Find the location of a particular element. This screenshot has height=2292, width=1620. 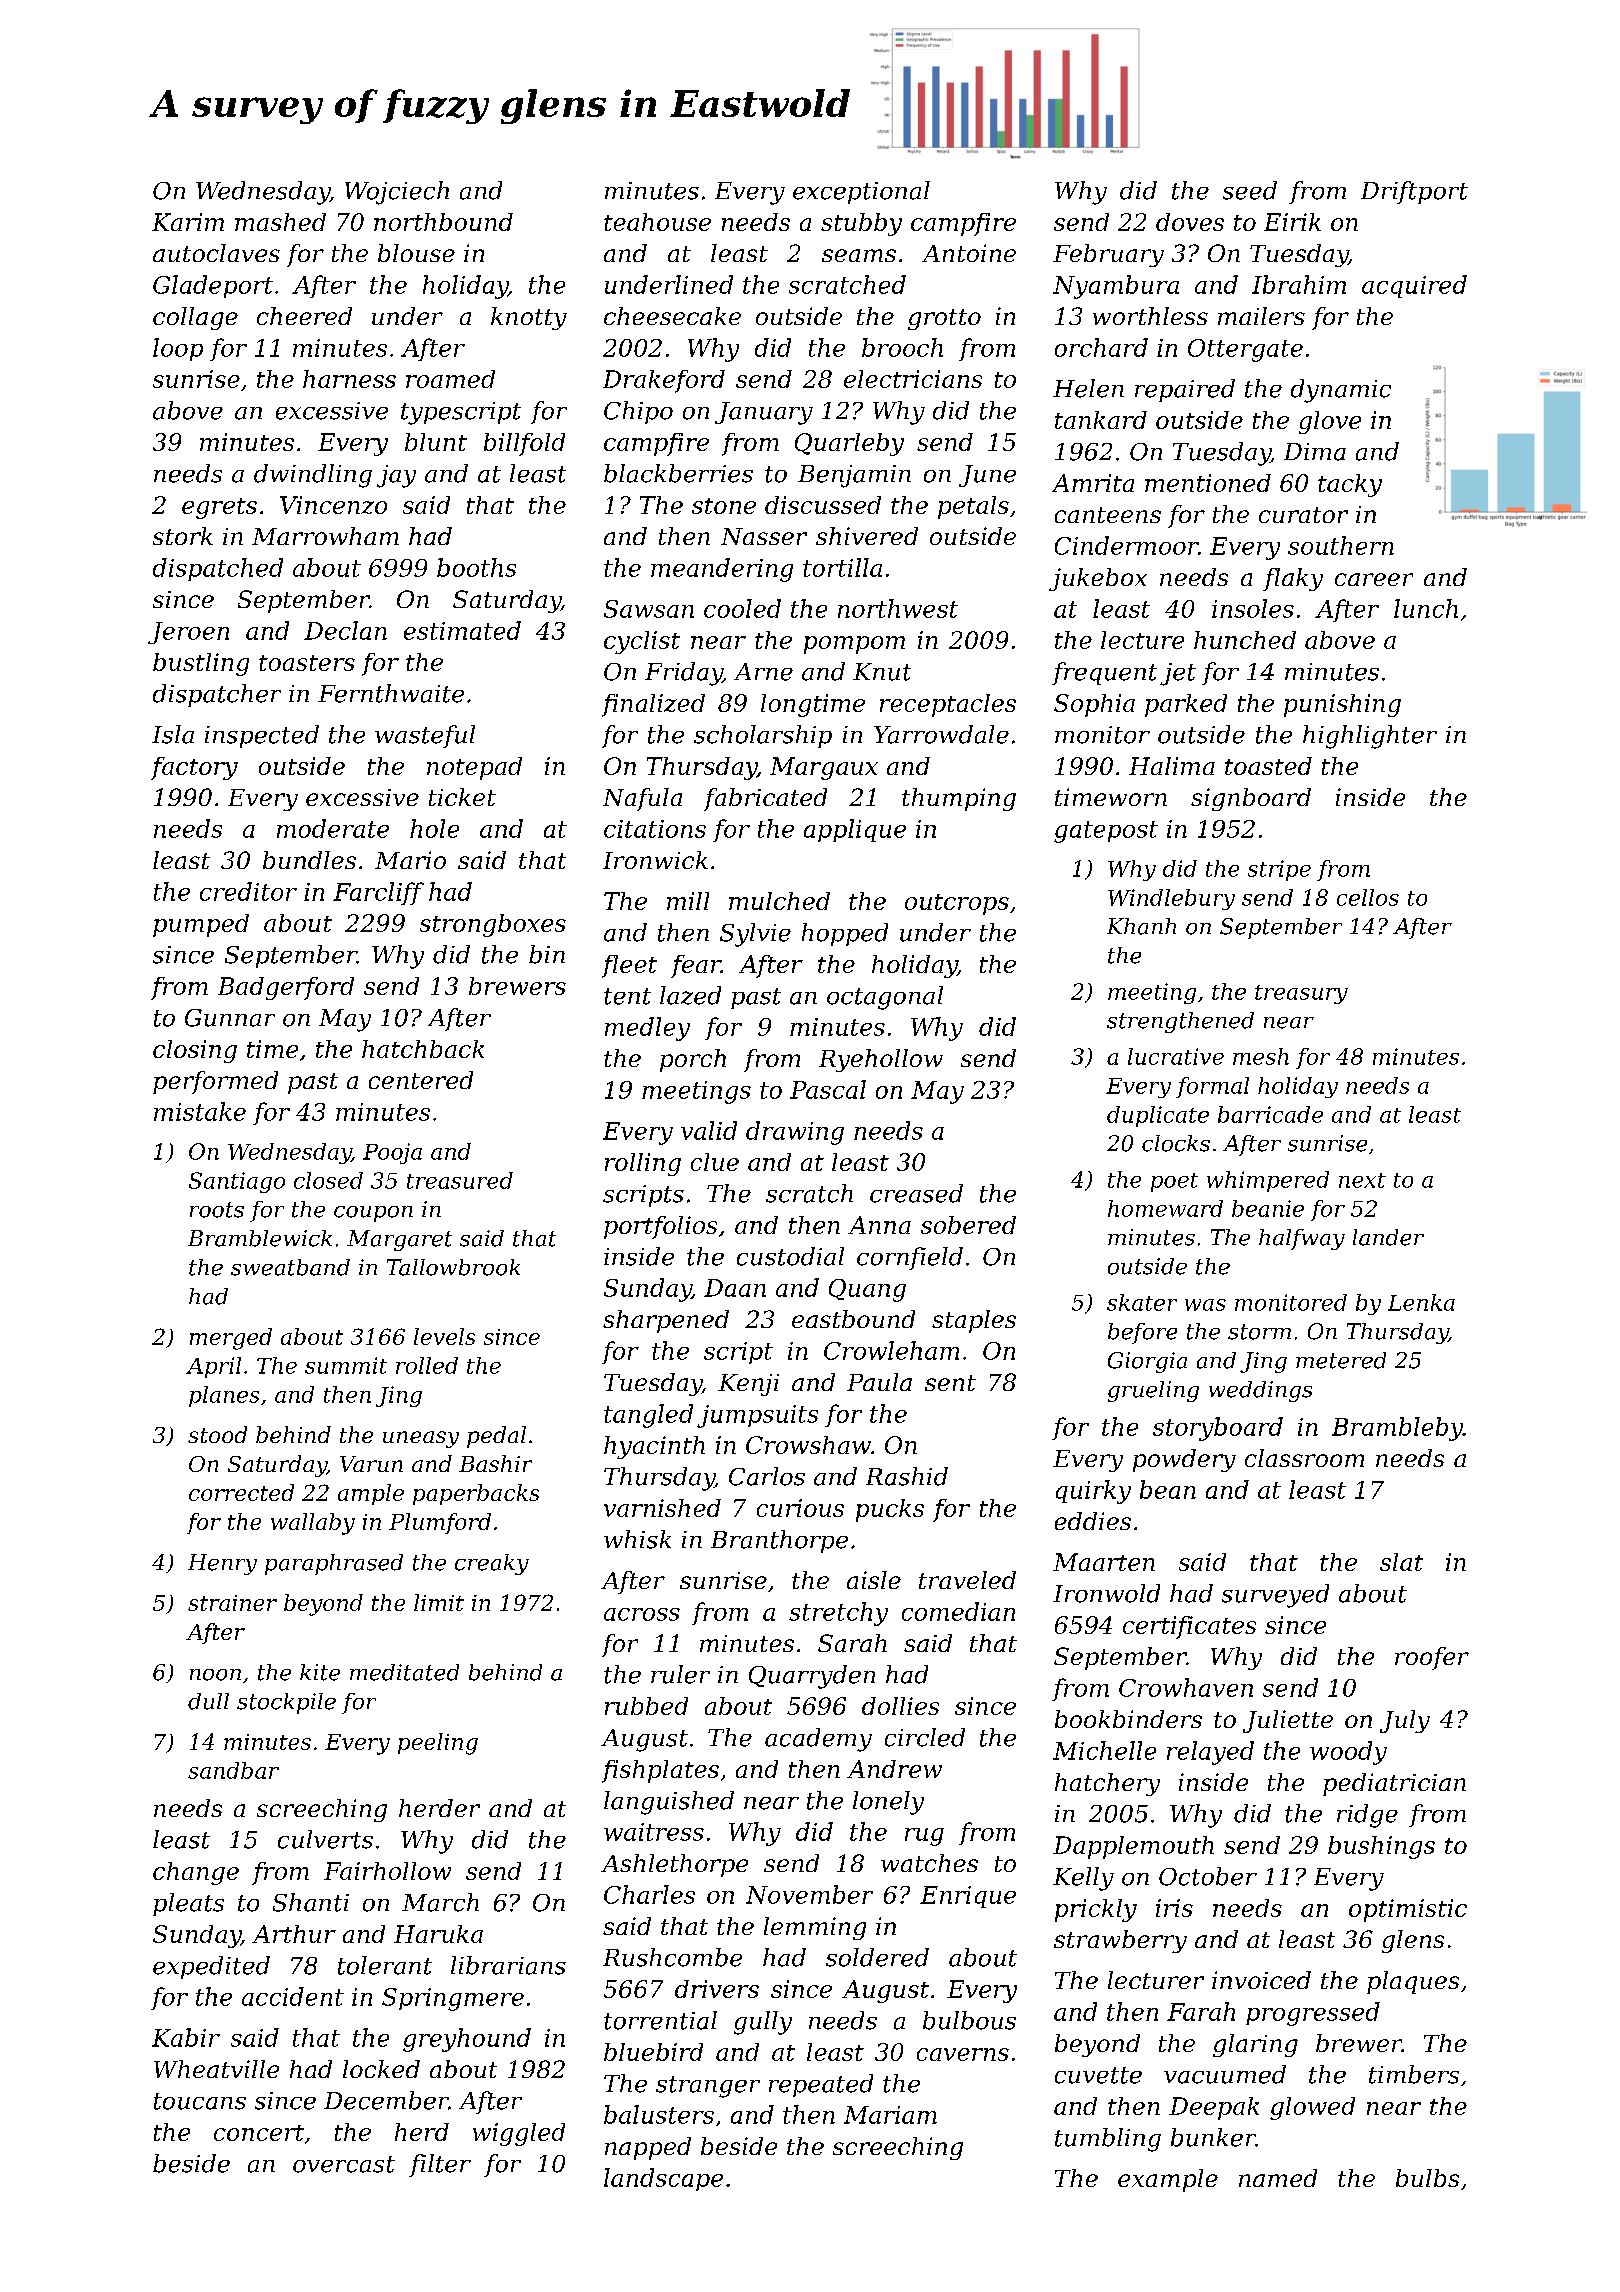

academy is located at coordinates (818, 1740).
